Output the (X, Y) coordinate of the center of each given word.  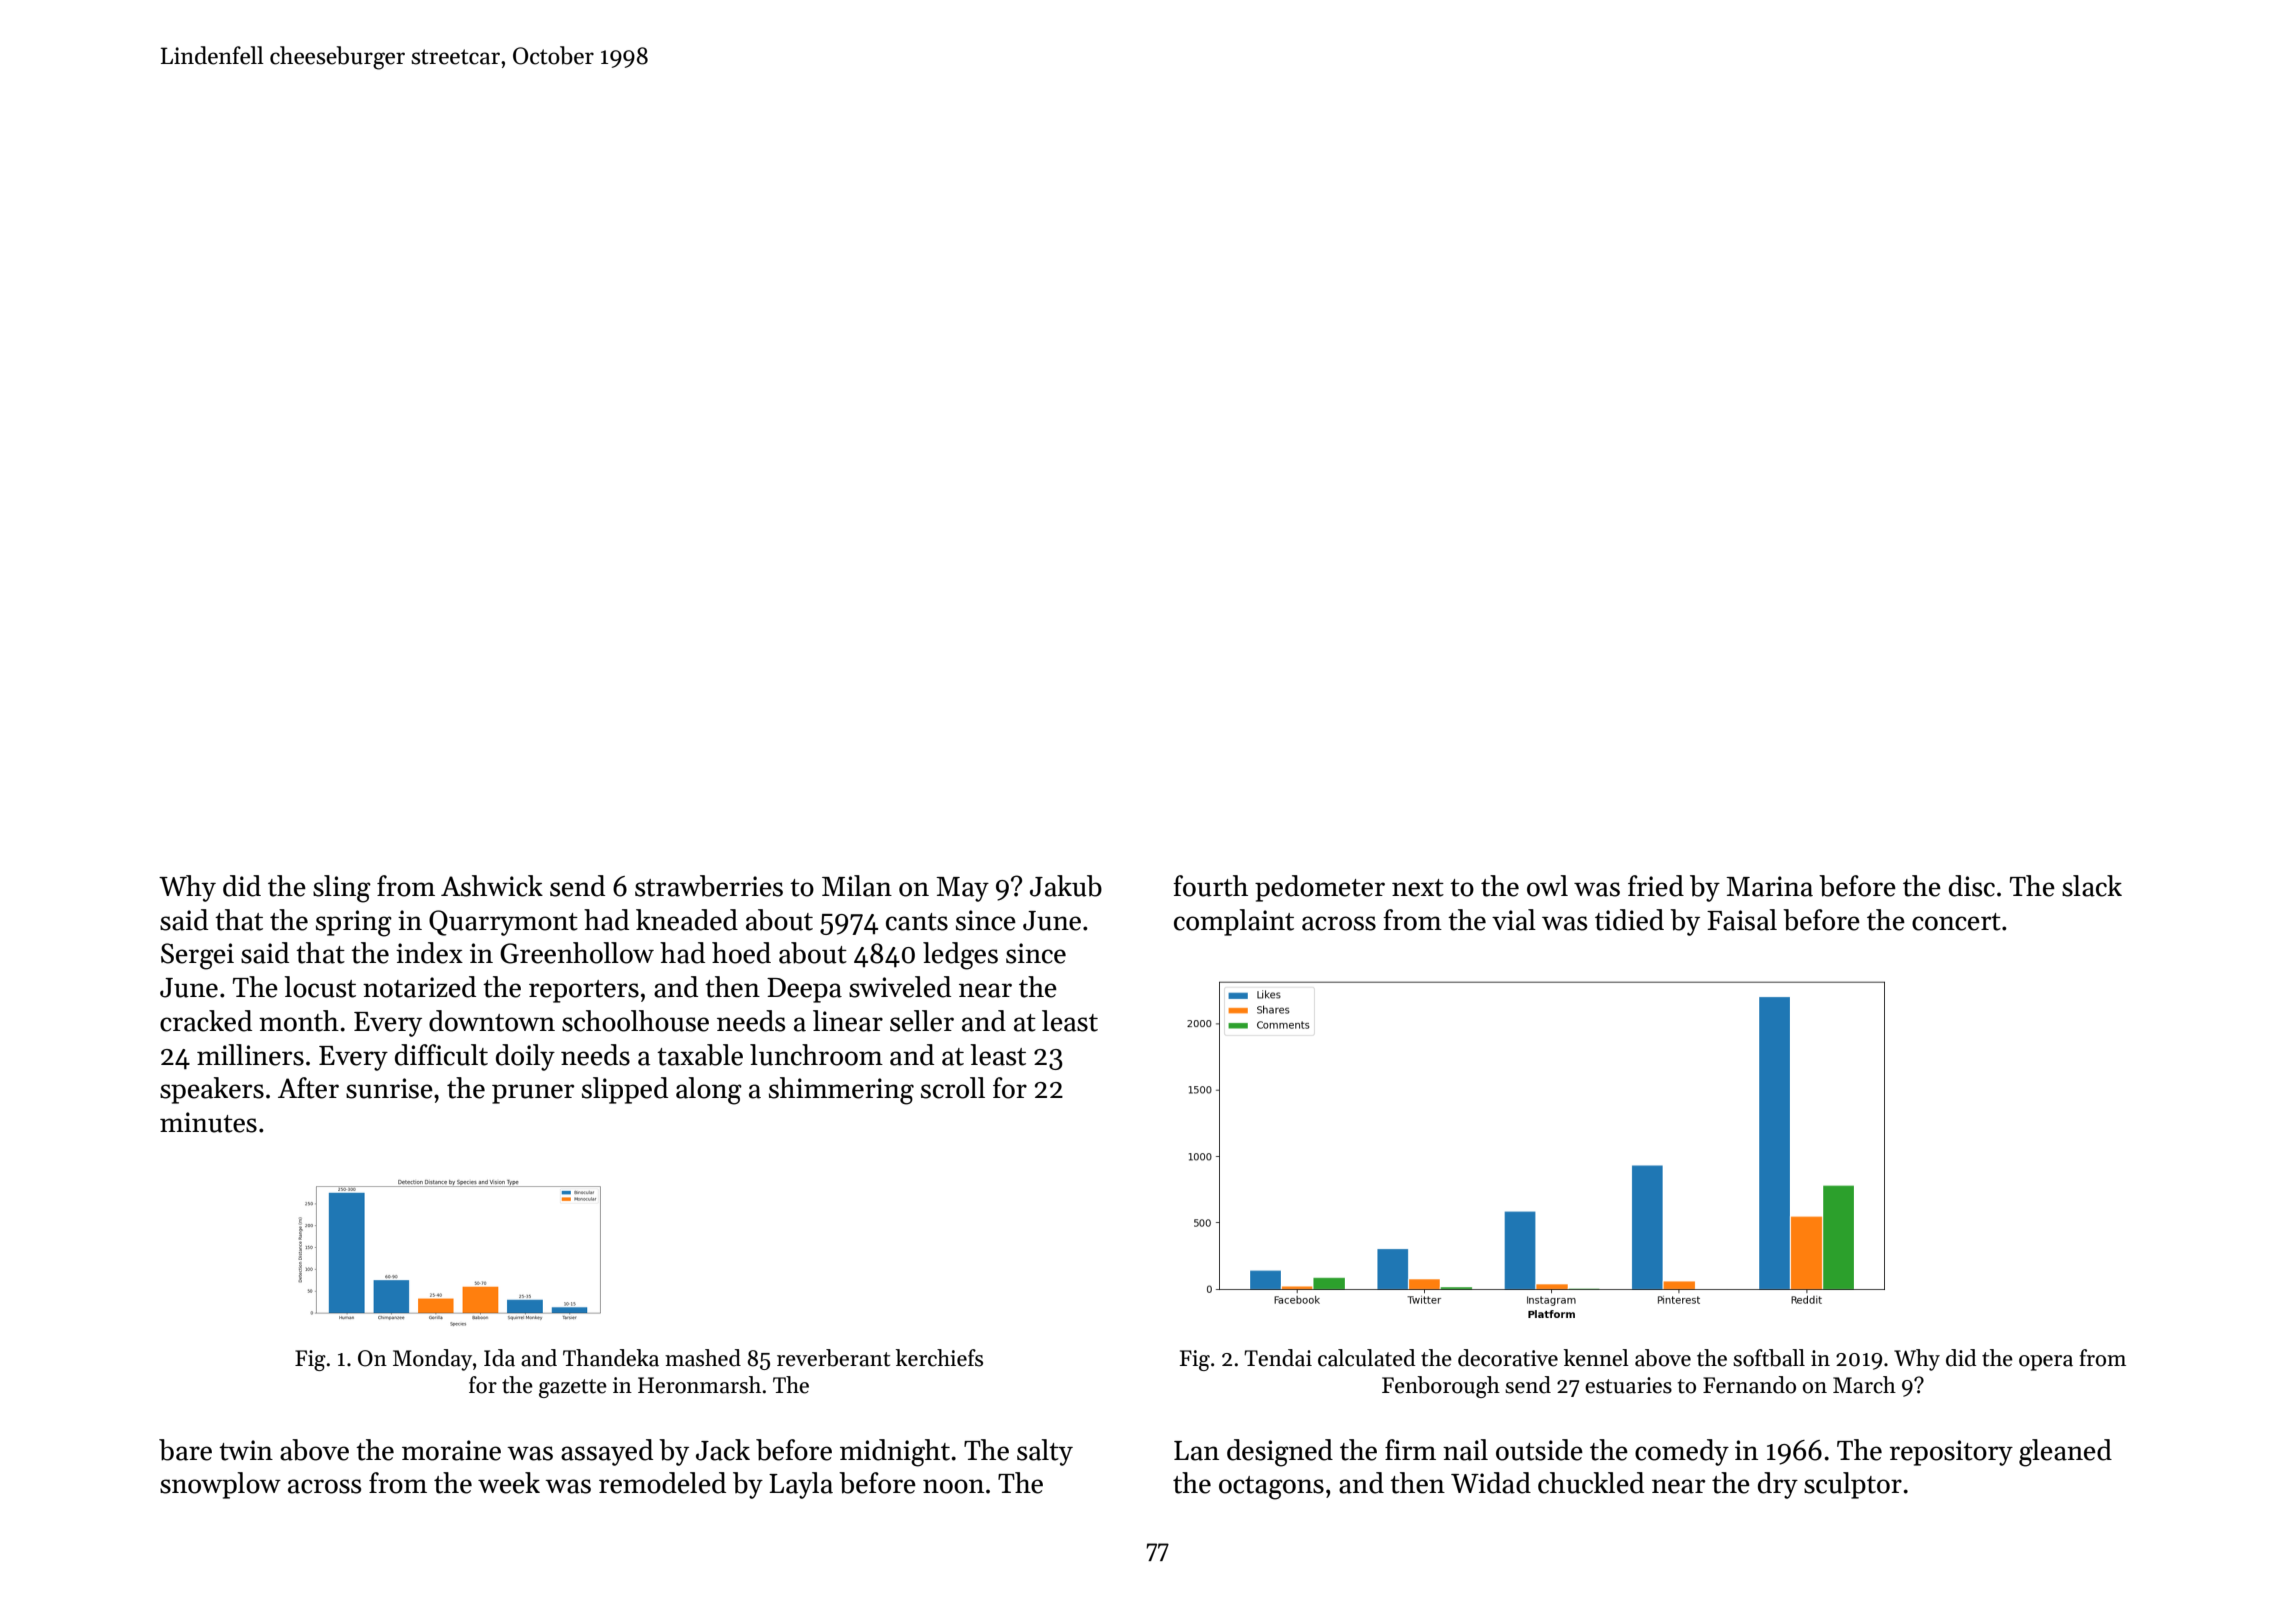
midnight (895, 1453)
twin (246, 1450)
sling (342, 889)
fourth (1210, 886)
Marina (1769, 886)
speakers (212, 1090)
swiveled (900, 987)
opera (2046, 1363)
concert (1956, 922)
